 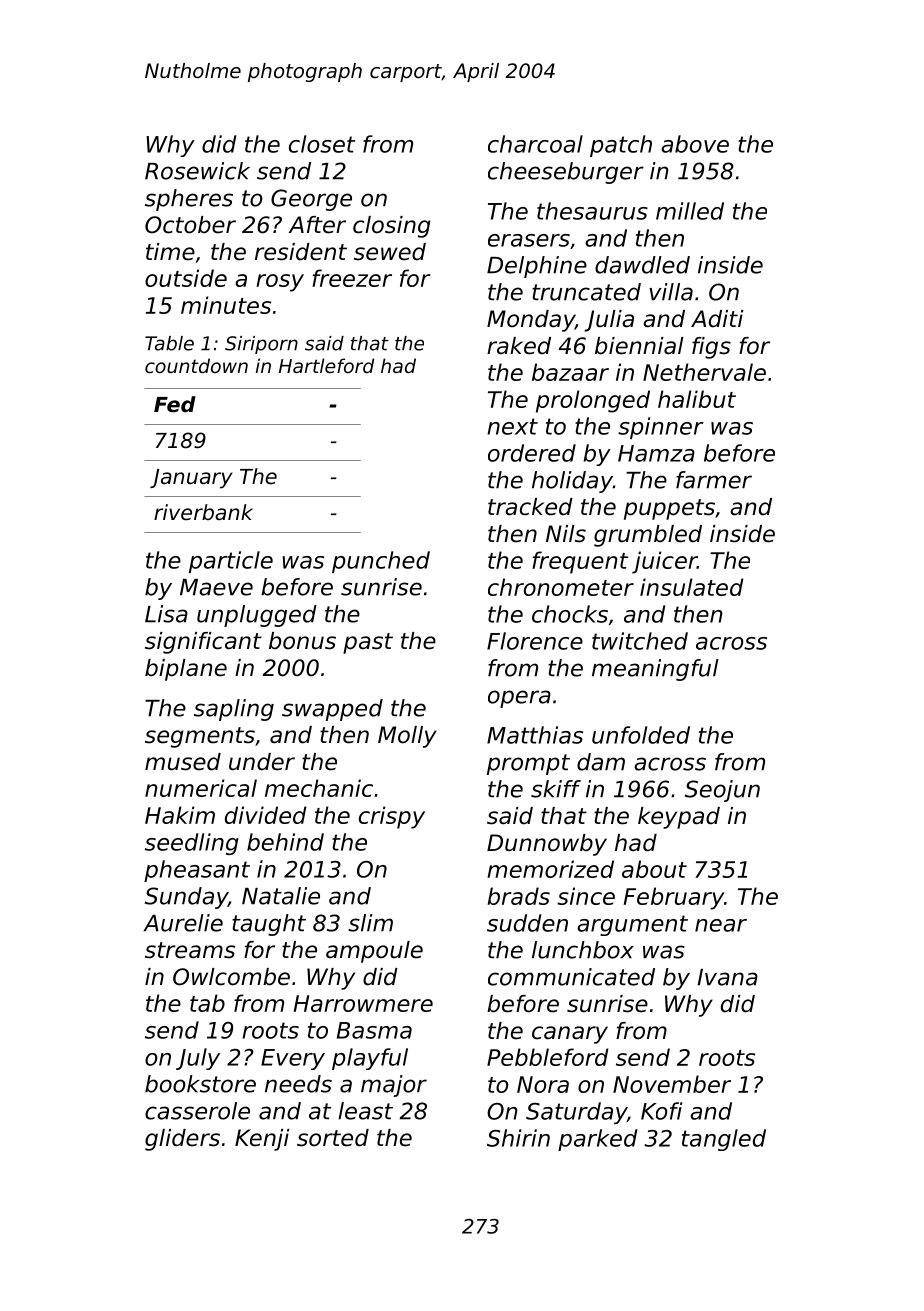 I want to click on farmer, so click(x=714, y=480).
